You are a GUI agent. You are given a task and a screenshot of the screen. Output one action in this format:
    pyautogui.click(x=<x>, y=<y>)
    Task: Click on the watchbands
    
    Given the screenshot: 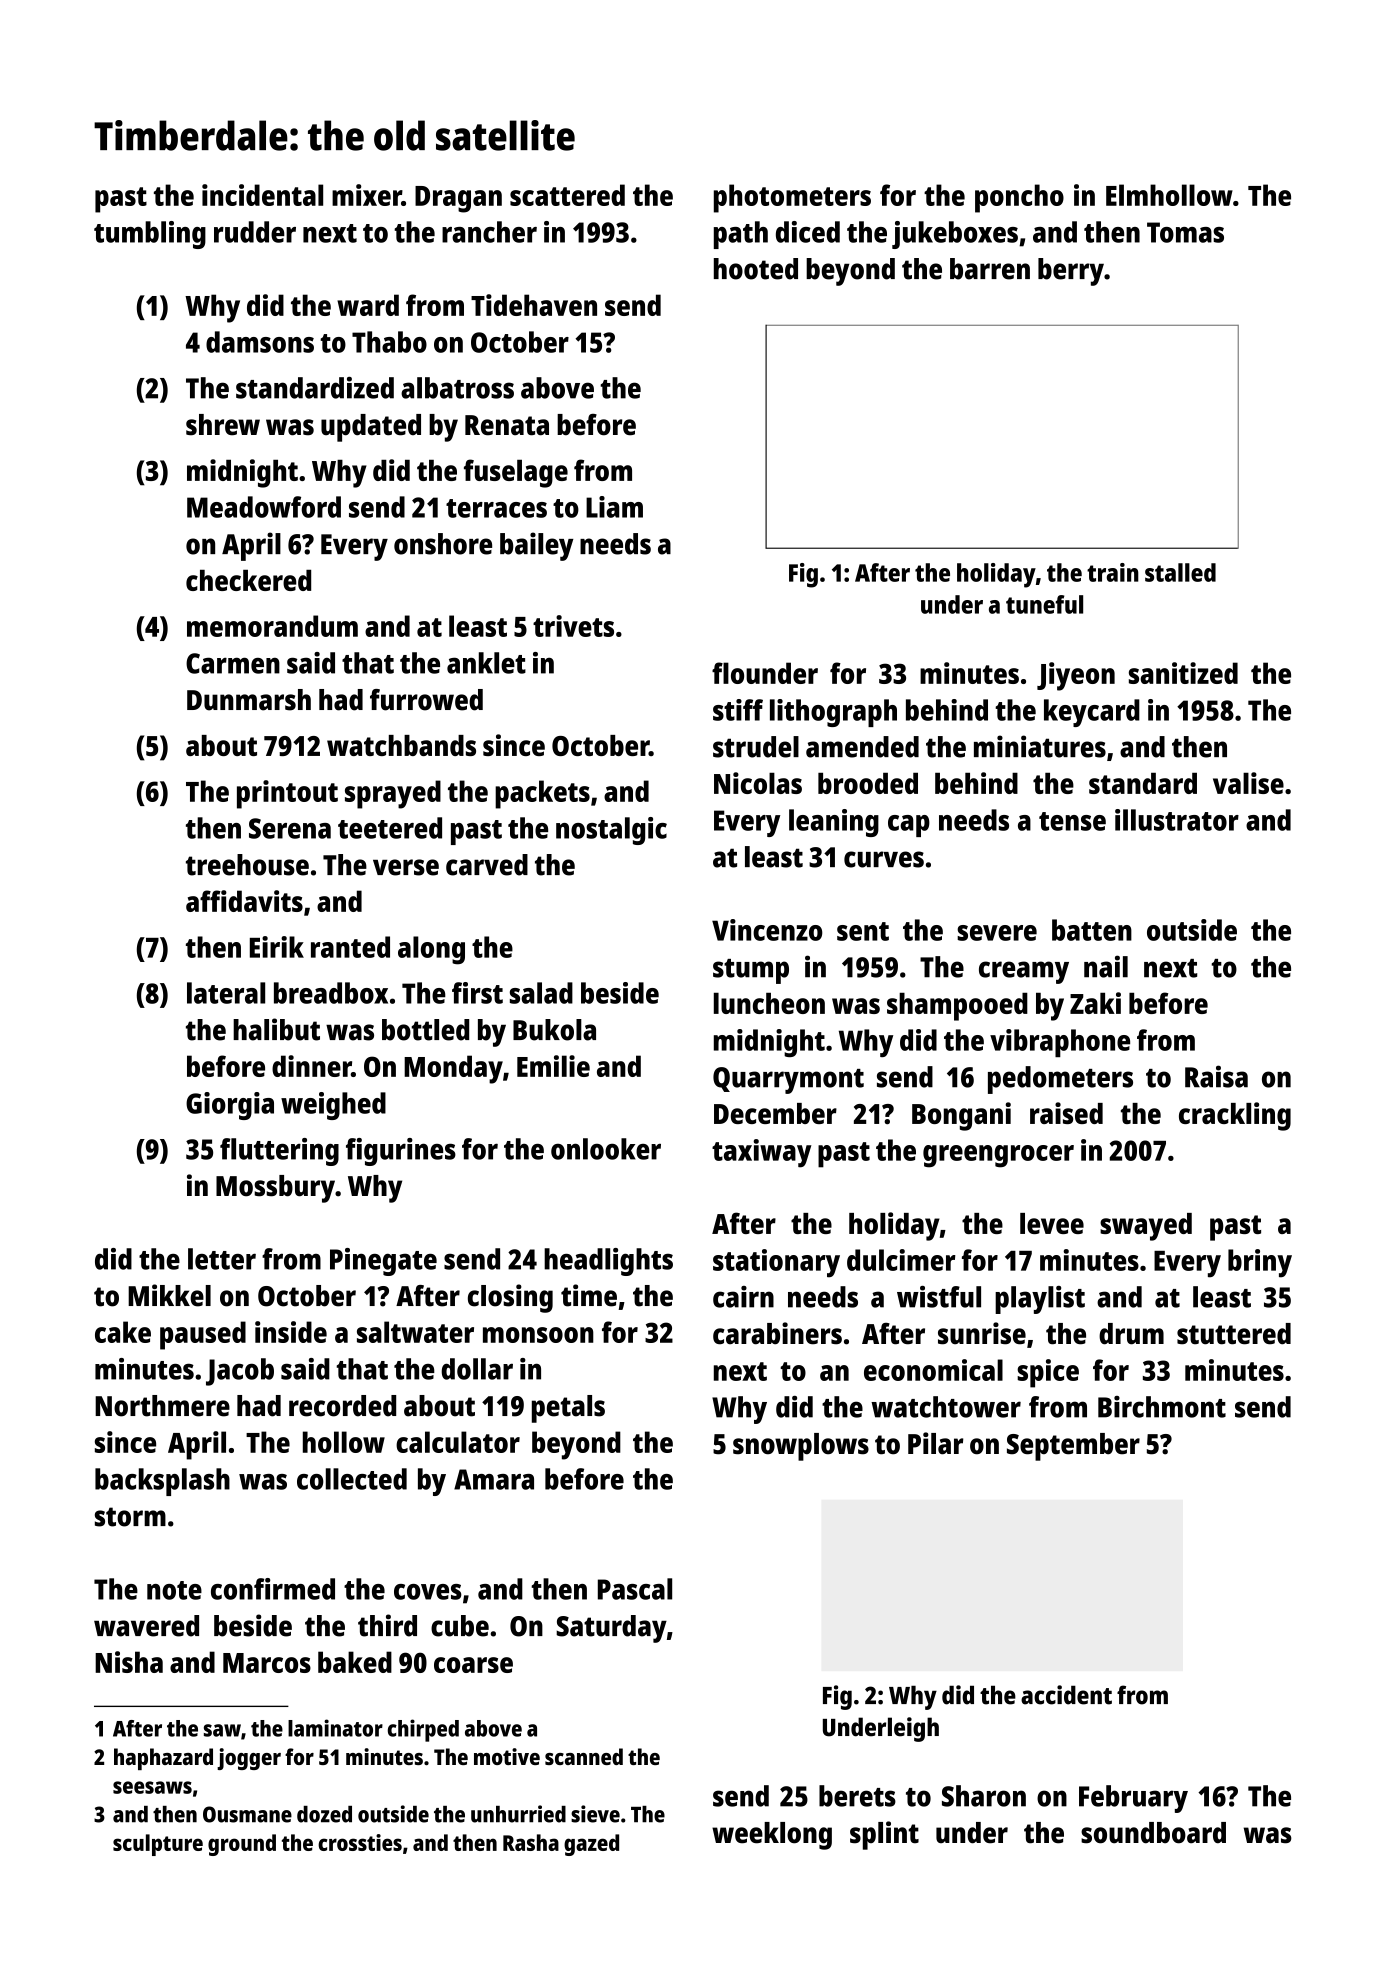 What is the action you would take?
    pyautogui.click(x=401, y=745)
